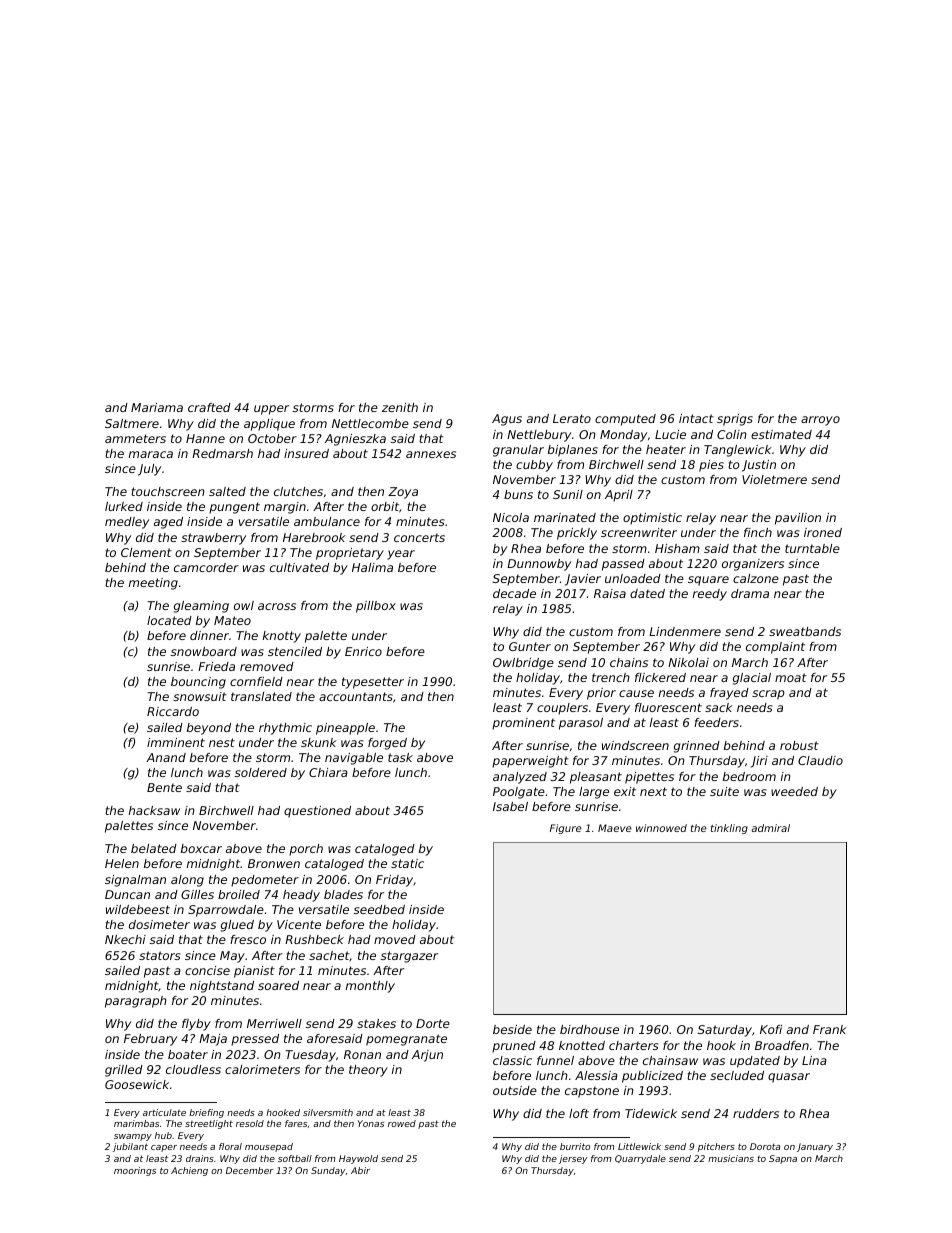 The width and height of the screenshot is (952, 1233). Describe the element at coordinates (696, 418) in the screenshot. I see `intact` at that location.
